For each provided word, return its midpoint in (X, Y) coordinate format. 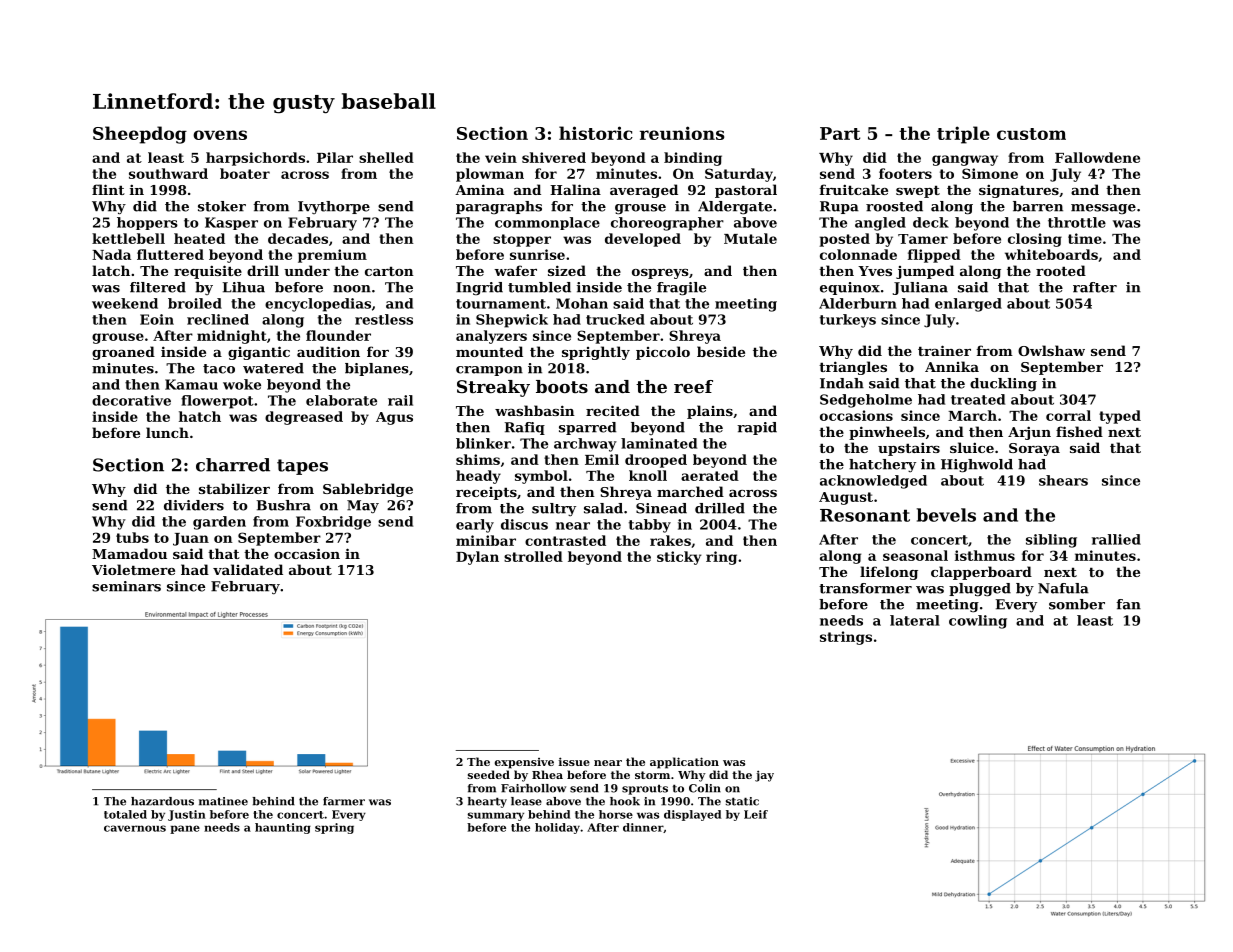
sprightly (596, 353)
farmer (344, 801)
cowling (978, 622)
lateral (915, 620)
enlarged (968, 305)
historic (596, 133)
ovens (220, 135)
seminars (126, 586)
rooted (1061, 270)
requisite (208, 272)
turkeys (848, 321)
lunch (167, 432)
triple (963, 135)
